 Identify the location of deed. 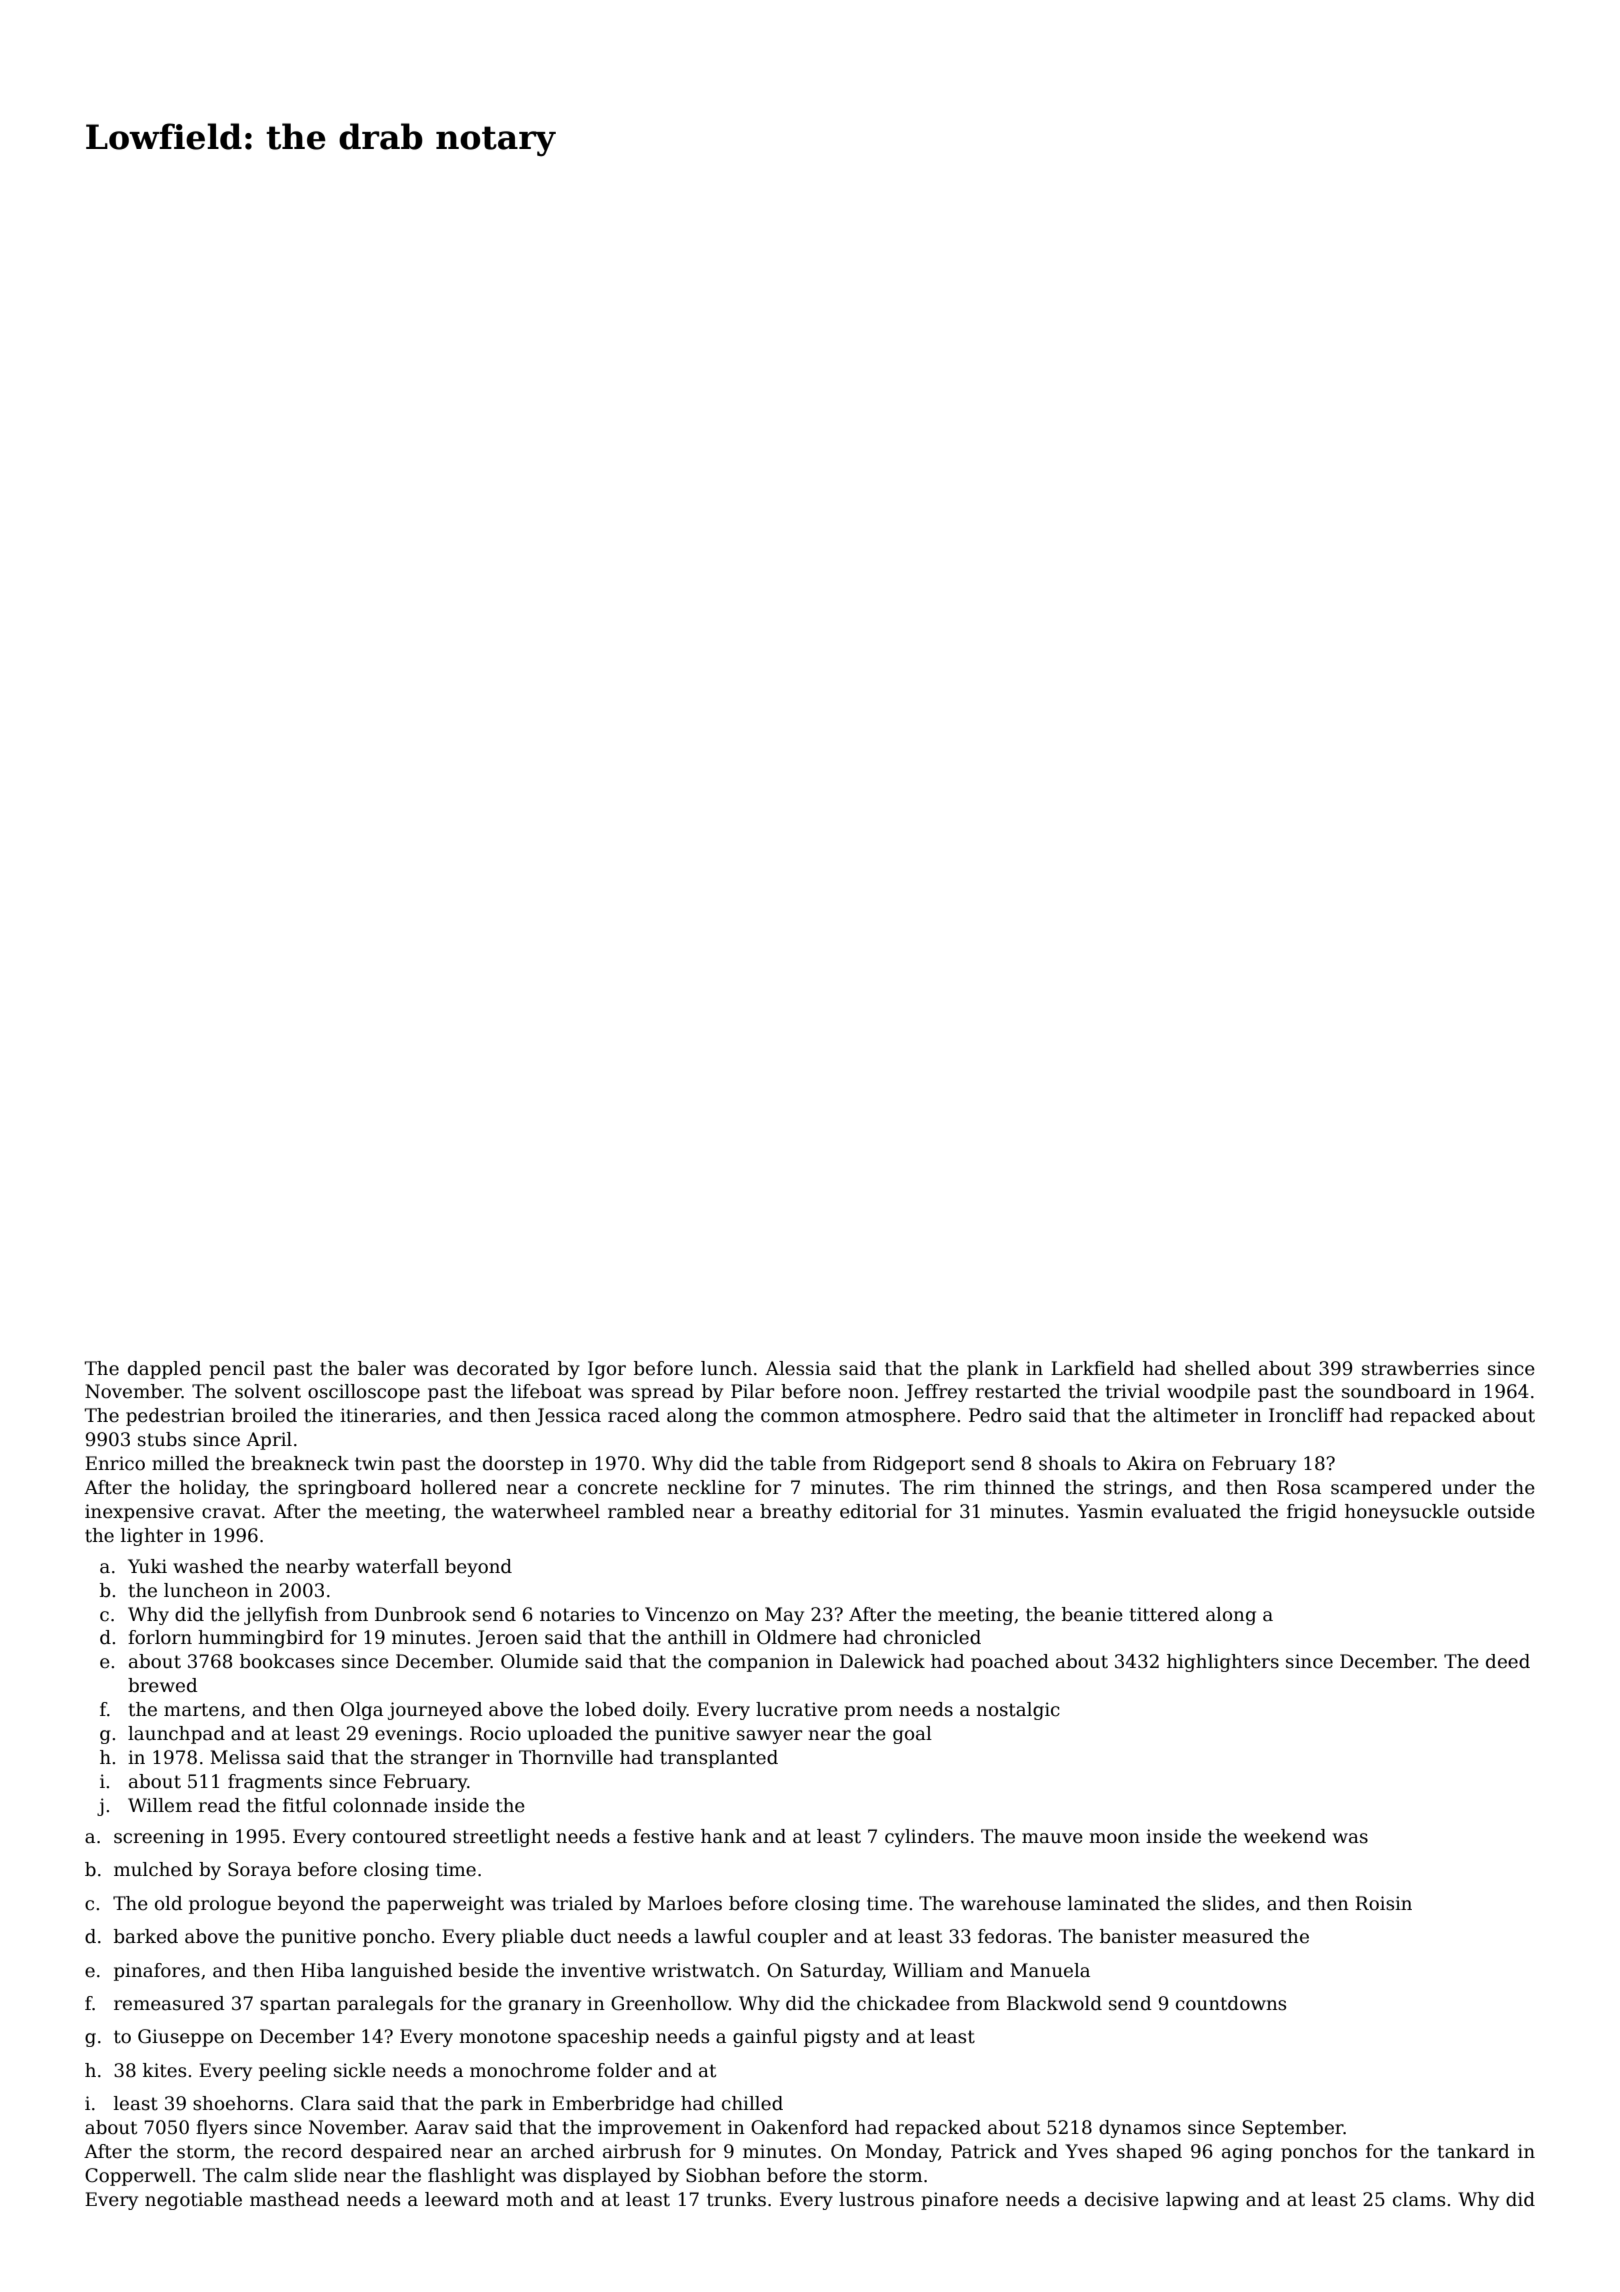
(1508, 1661).
